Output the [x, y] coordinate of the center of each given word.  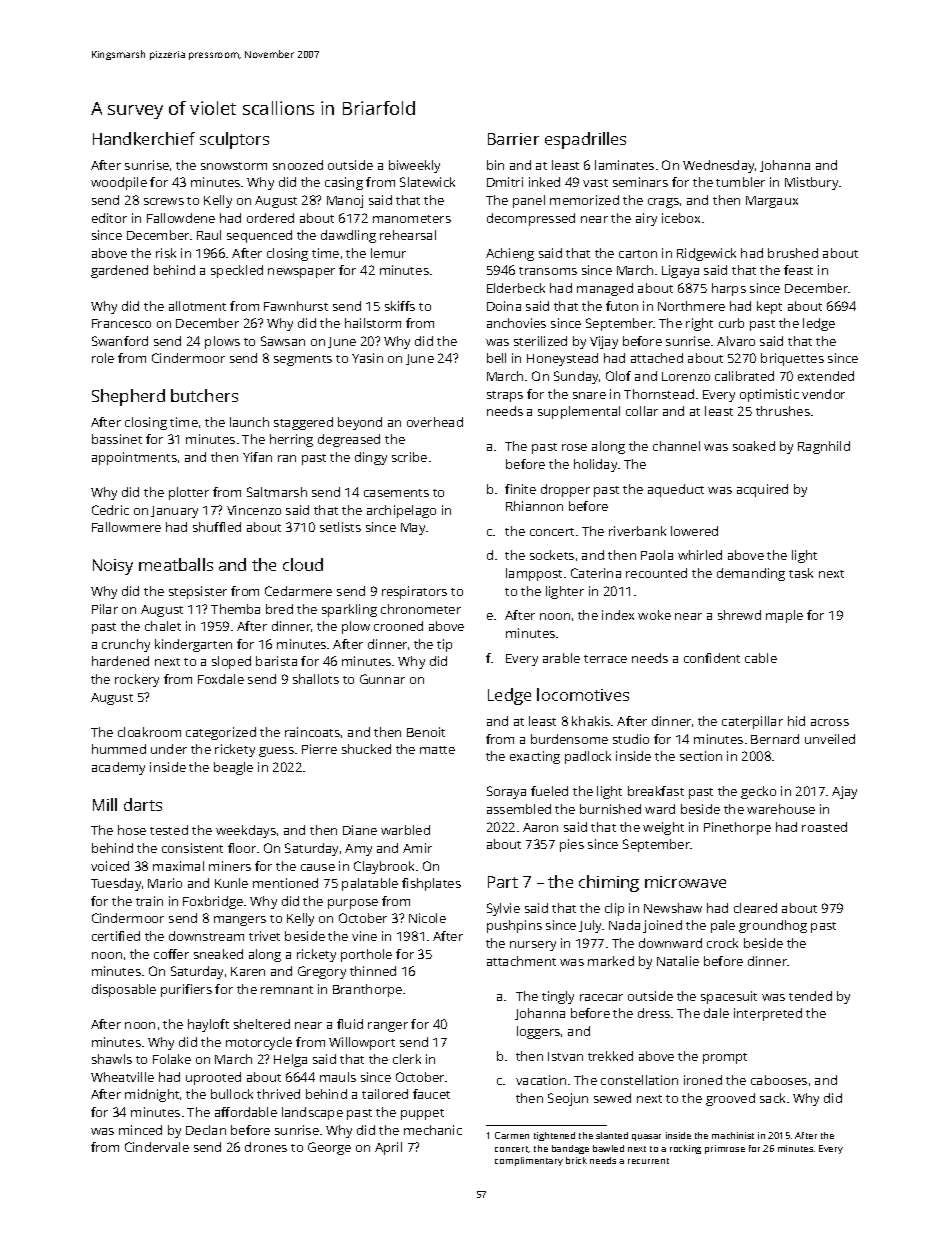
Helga [290, 1060]
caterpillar [752, 722]
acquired [762, 490]
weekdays [246, 831]
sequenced [259, 236]
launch [249, 422]
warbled [405, 830]
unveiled [830, 739]
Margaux [772, 202]
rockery [137, 680]
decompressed [531, 219]
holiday [595, 465]
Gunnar [382, 679]
